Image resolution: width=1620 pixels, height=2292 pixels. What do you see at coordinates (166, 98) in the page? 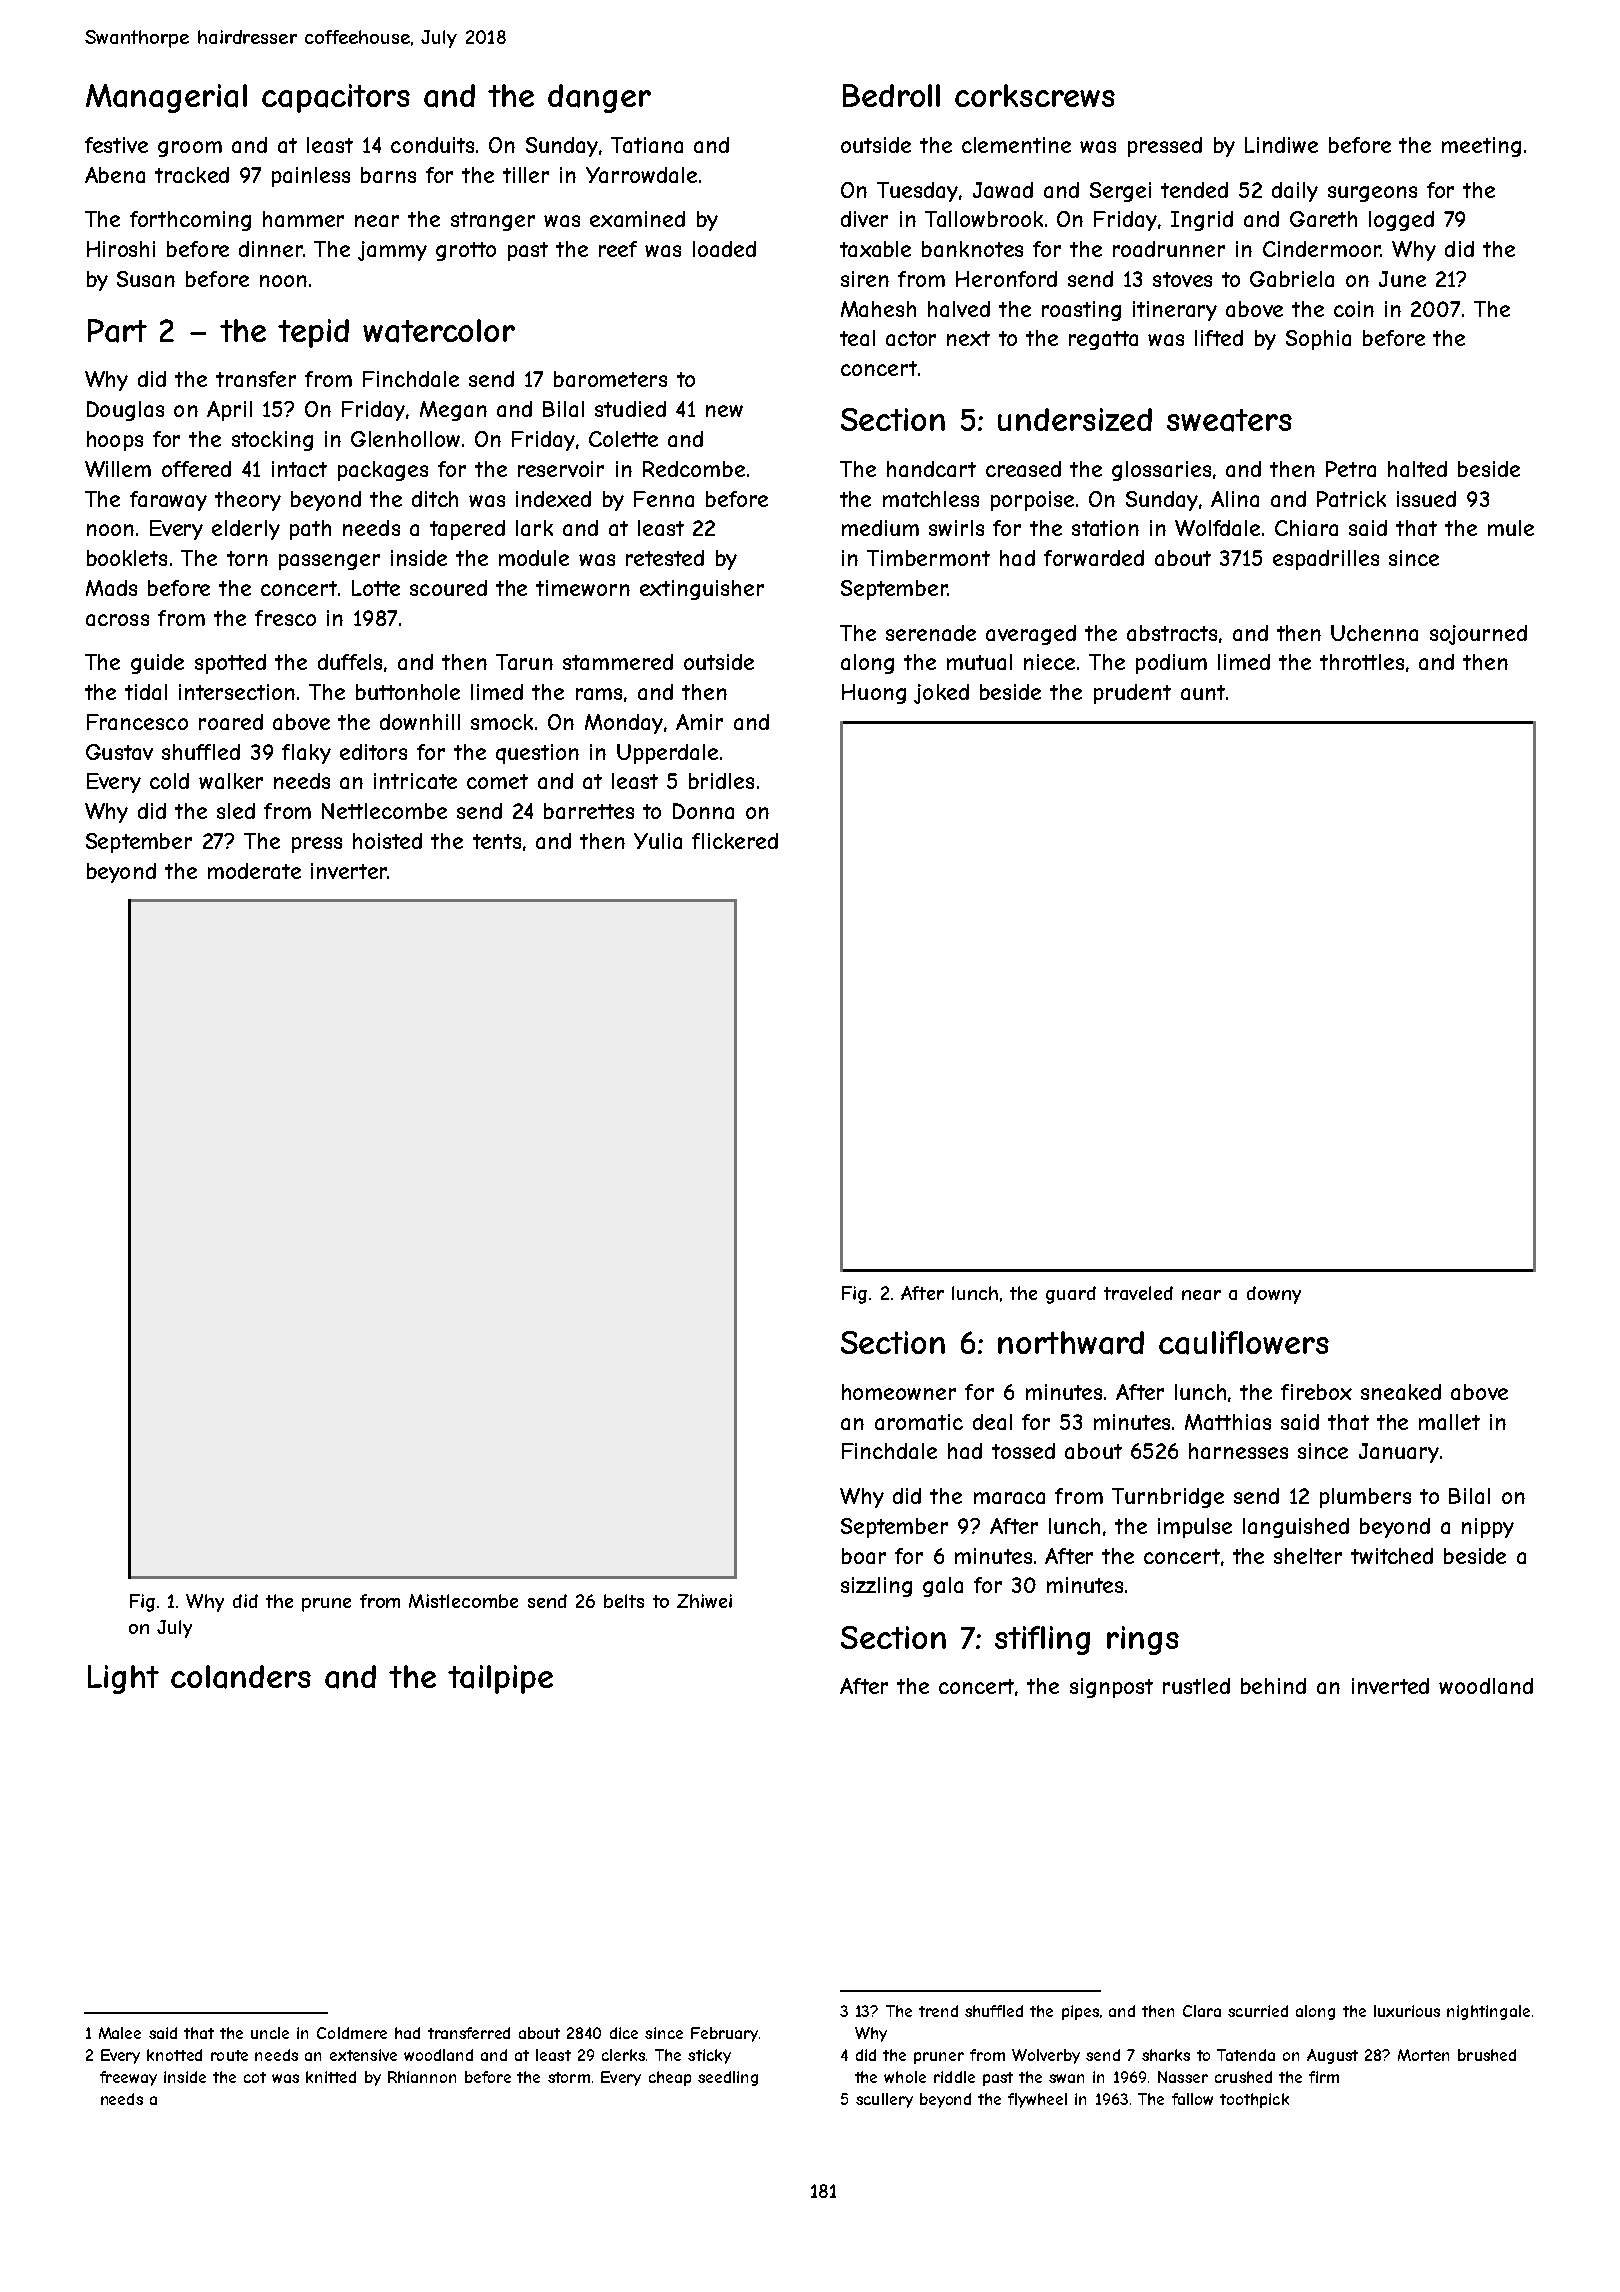
I see `Managerial` at bounding box center [166, 98].
